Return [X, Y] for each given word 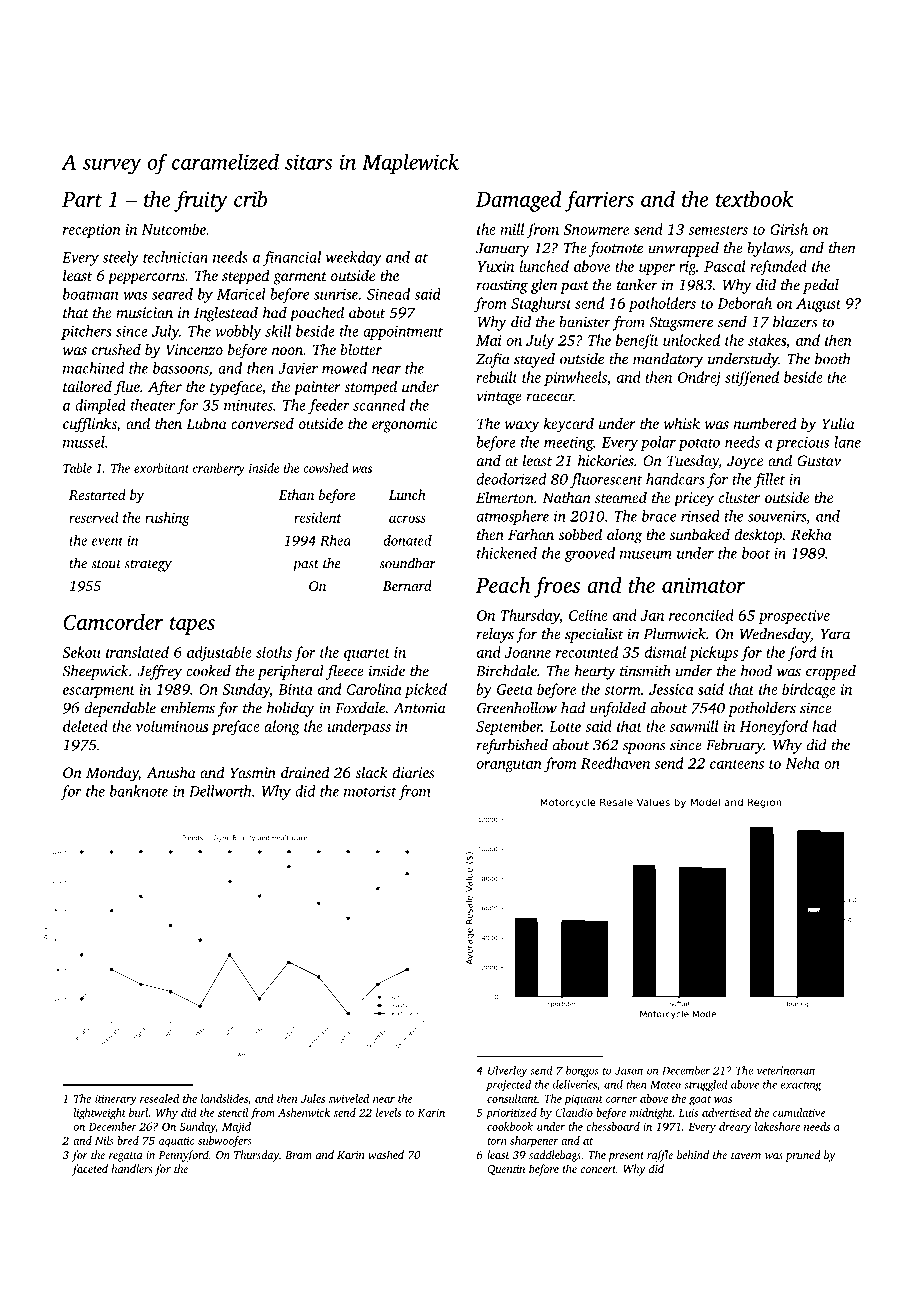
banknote [139, 791]
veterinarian [786, 1070]
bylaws [768, 249]
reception [92, 231]
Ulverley [507, 1071]
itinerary [116, 1100]
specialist [594, 635]
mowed [344, 368]
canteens [737, 764]
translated [137, 652]
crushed [116, 349]
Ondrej [699, 378]
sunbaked [700, 534]
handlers [132, 1168]
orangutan [509, 766]
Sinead [388, 294]
